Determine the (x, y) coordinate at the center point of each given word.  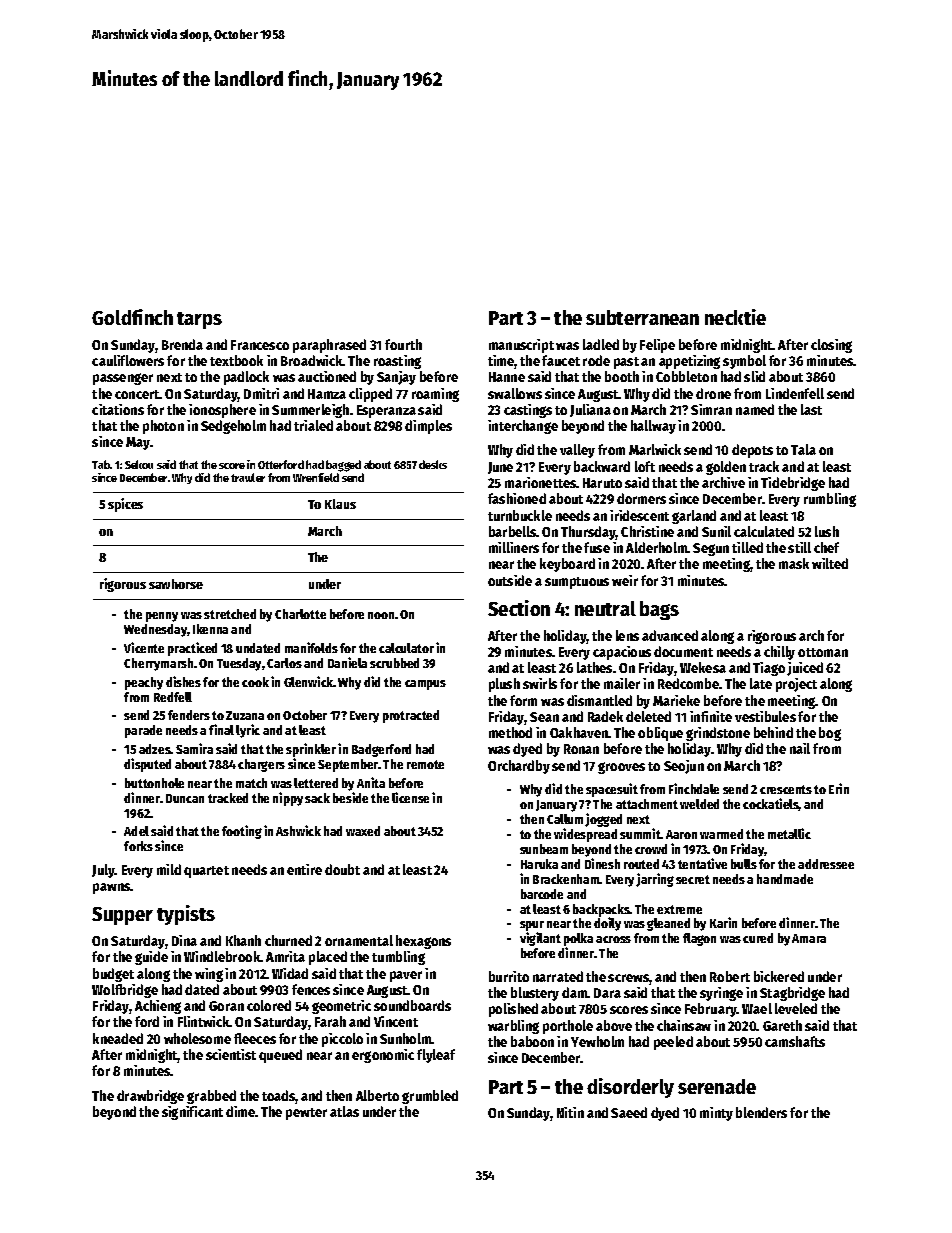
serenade (717, 1086)
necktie (735, 317)
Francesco (260, 345)
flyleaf (436, 1056)
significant (192, 1113)
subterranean (642, 317)
